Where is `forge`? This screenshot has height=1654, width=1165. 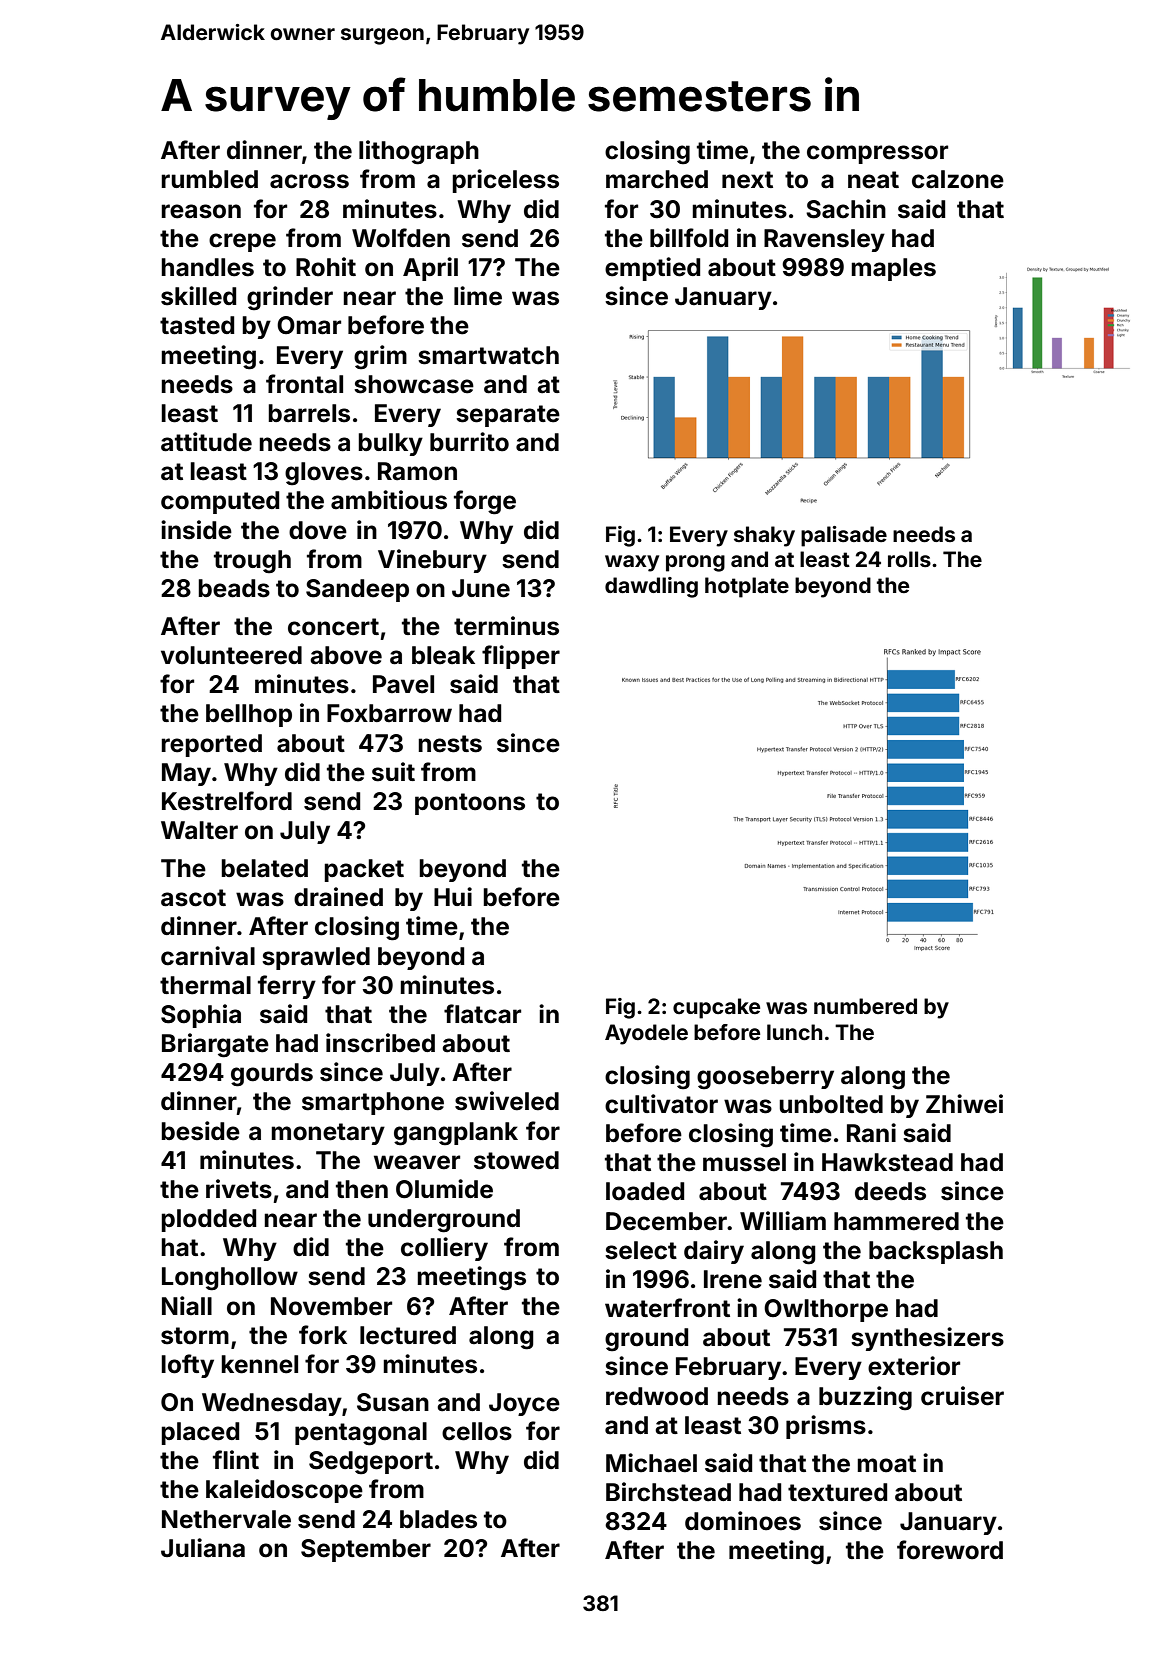 forge is located at coordinates (485, 502).
